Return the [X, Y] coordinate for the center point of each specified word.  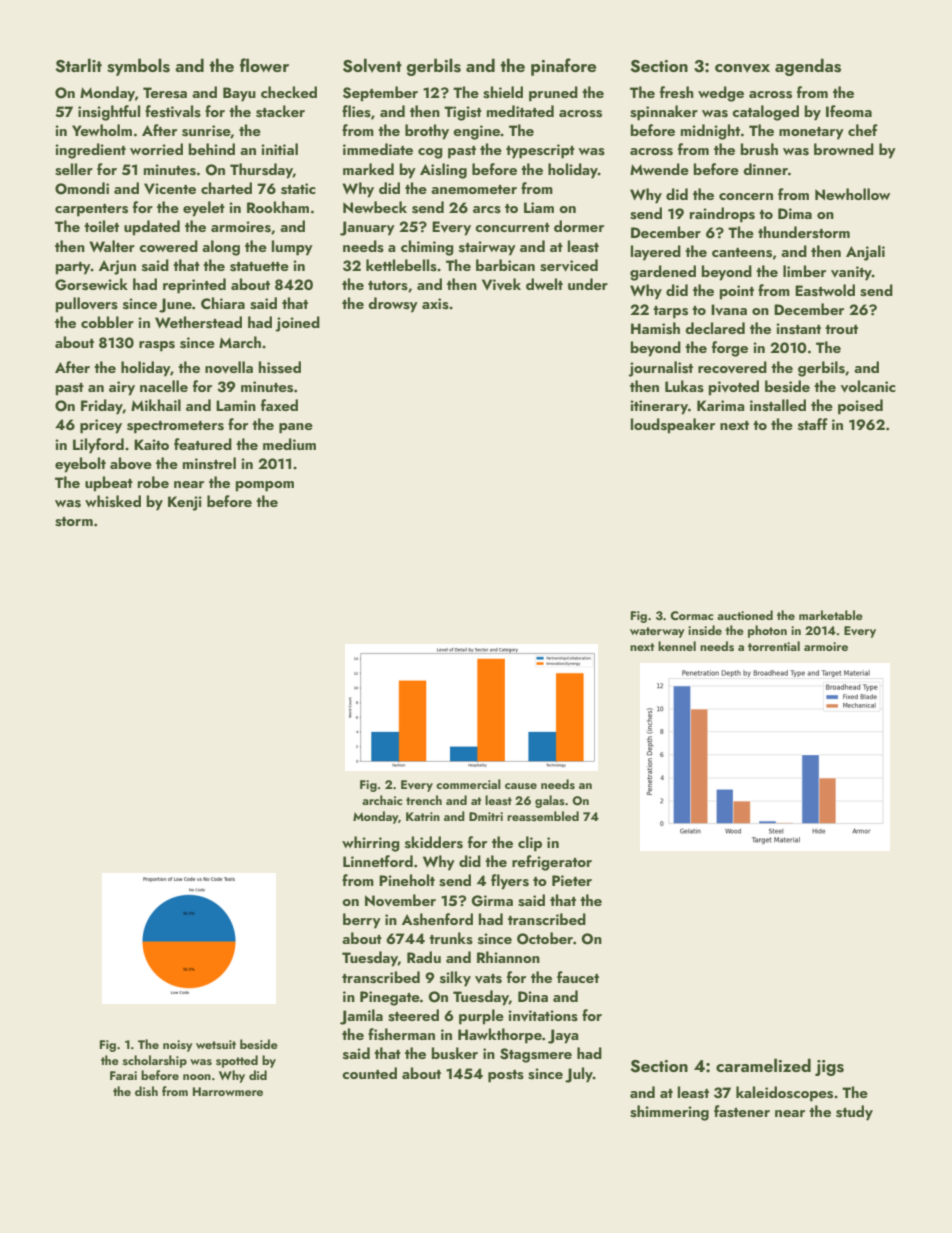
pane [296, 428]
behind [212, 149]
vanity [851, 273]
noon [197, 1077]
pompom [265, 486]
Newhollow [852, 194]
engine [477, 132]
